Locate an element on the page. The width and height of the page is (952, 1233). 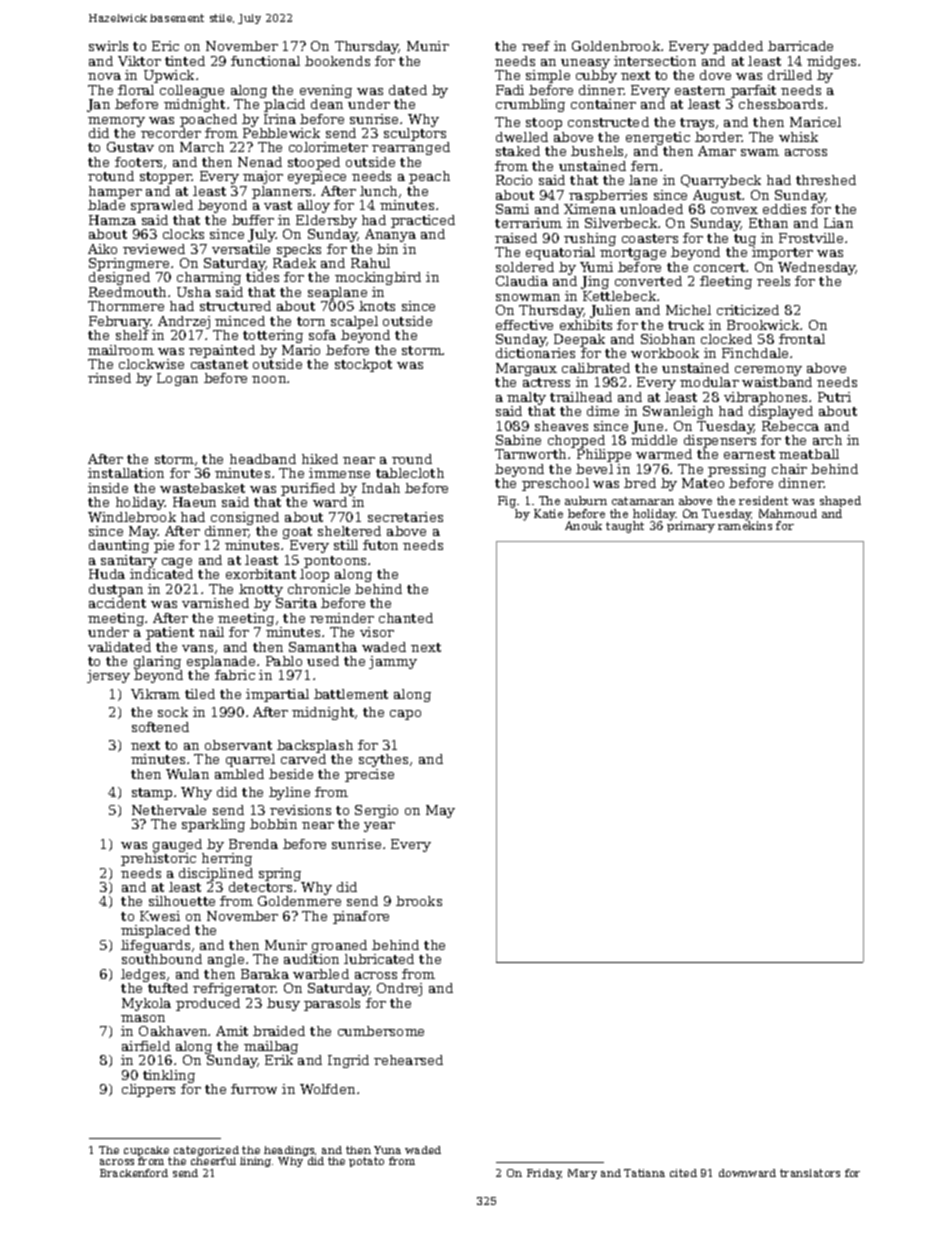
bookends is located at coordinates (337, 61).
